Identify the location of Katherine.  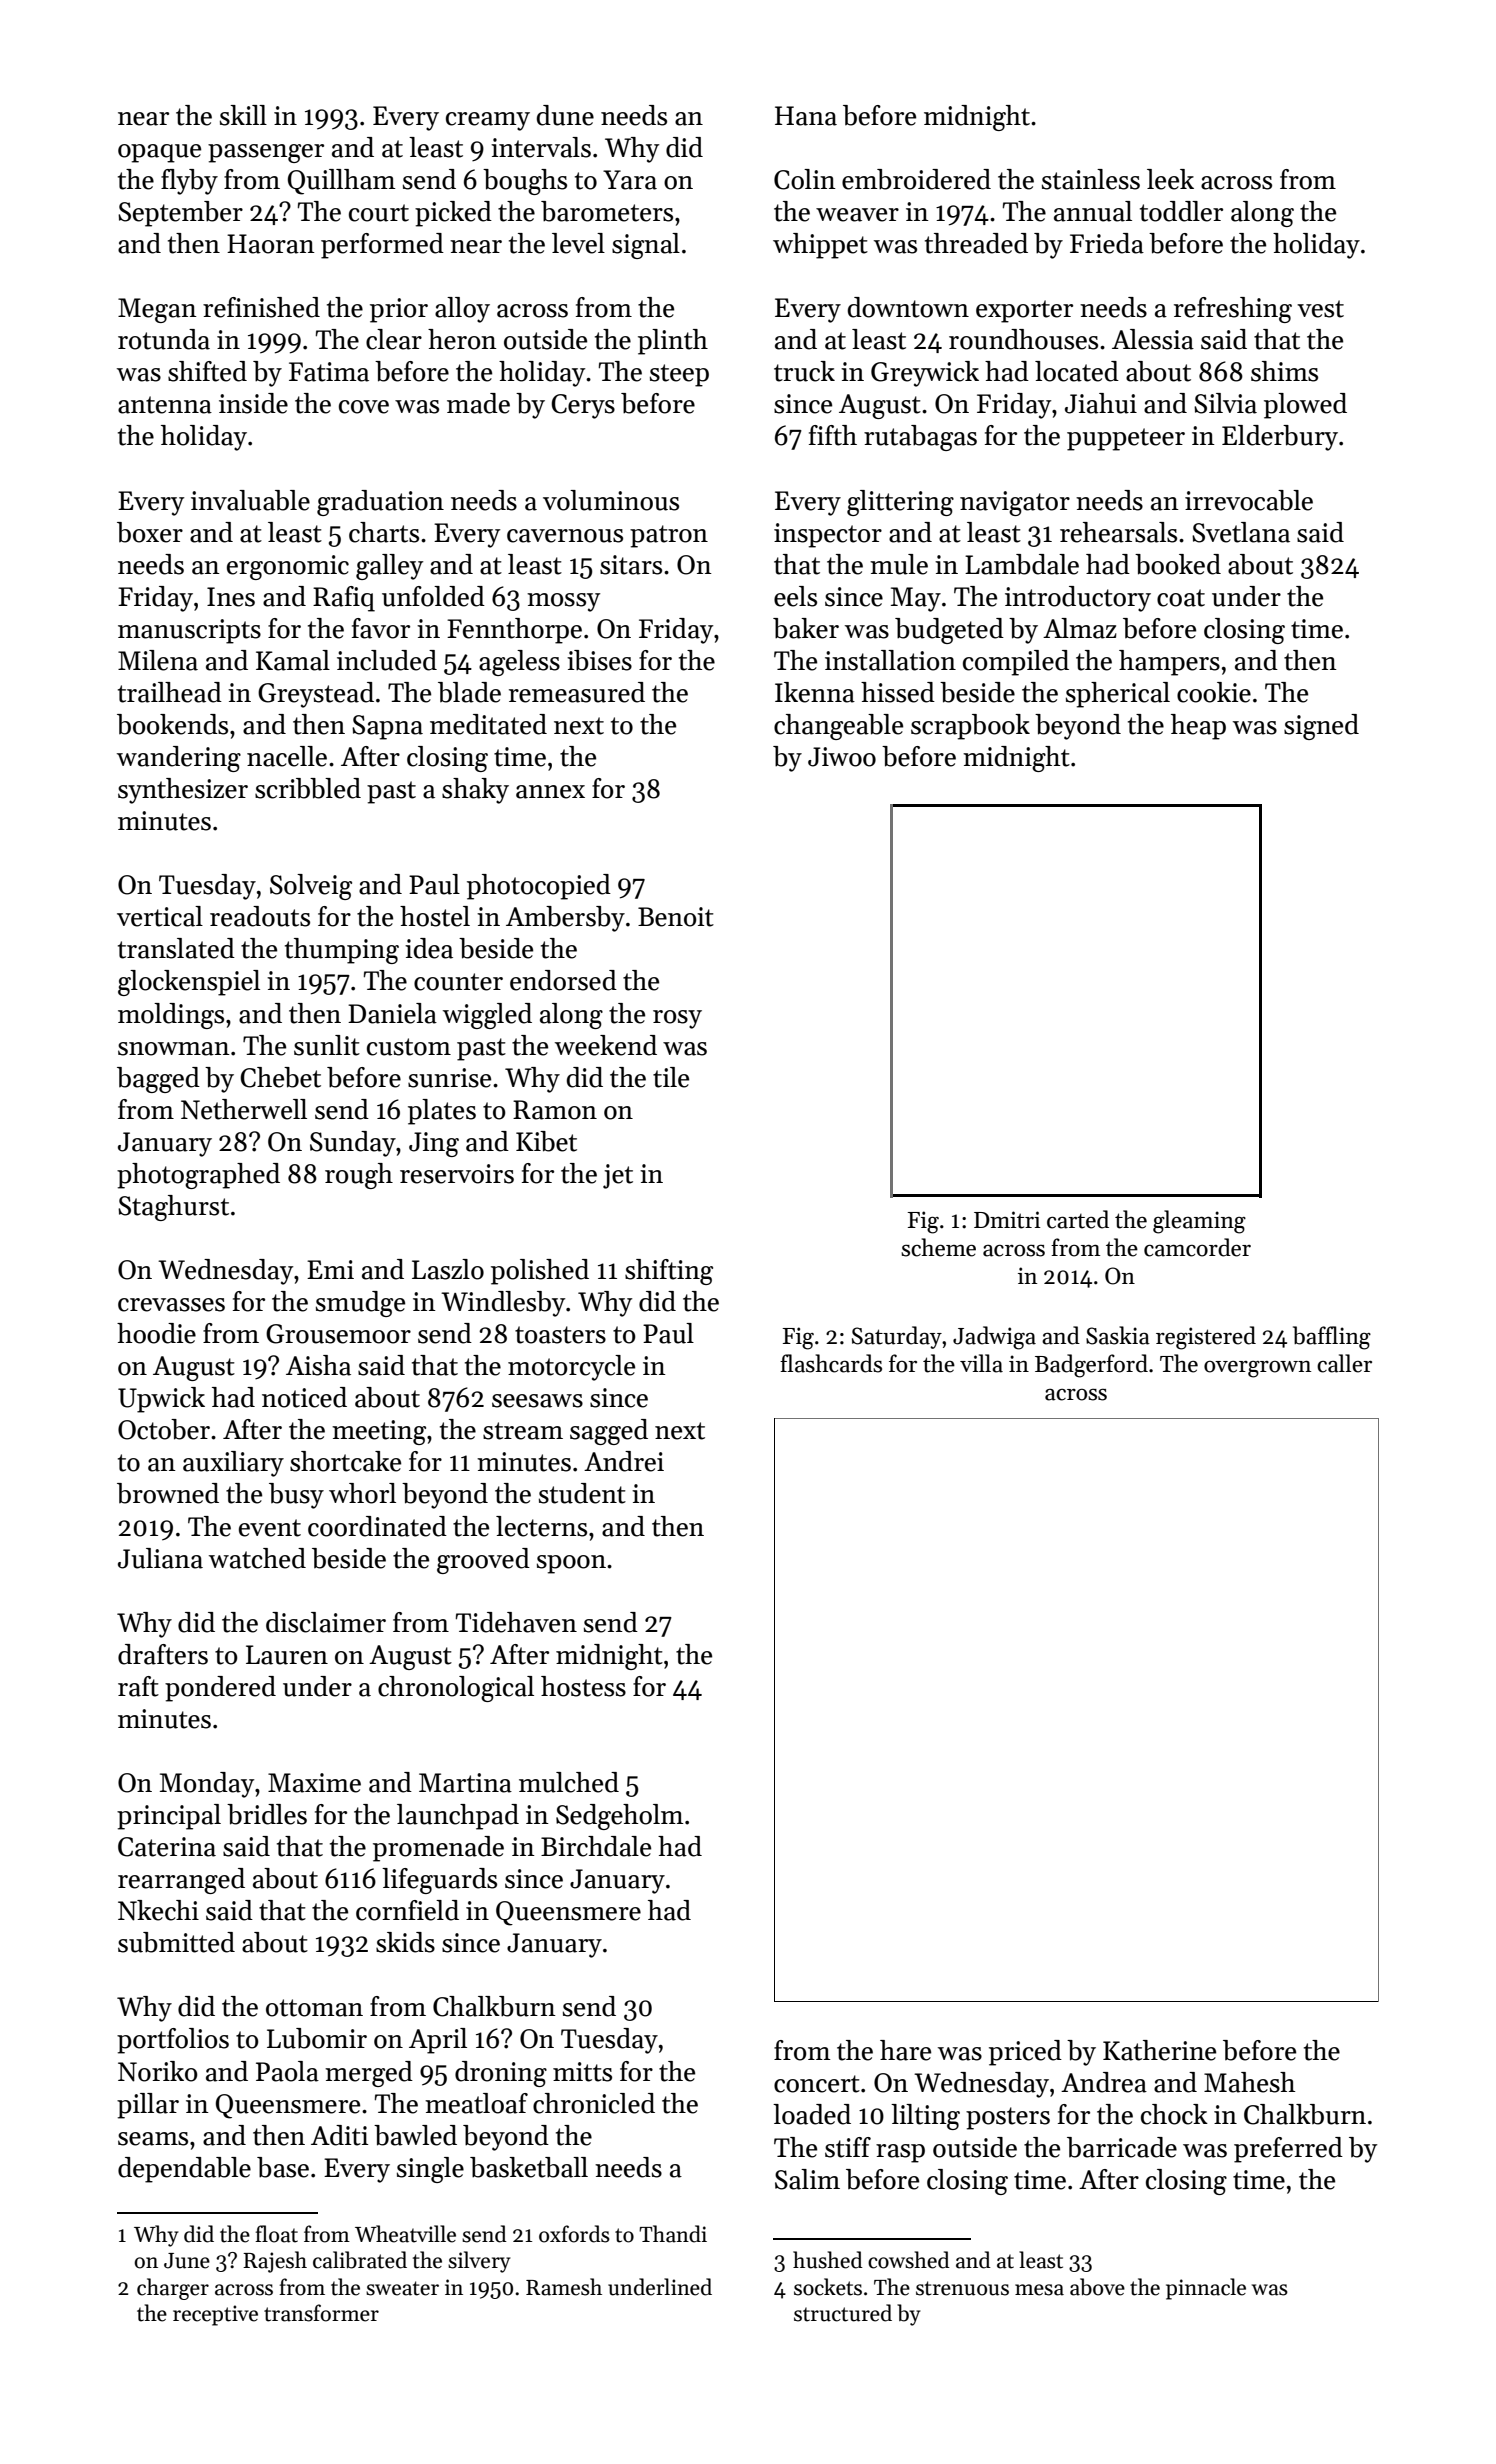
(1159, 2050).
